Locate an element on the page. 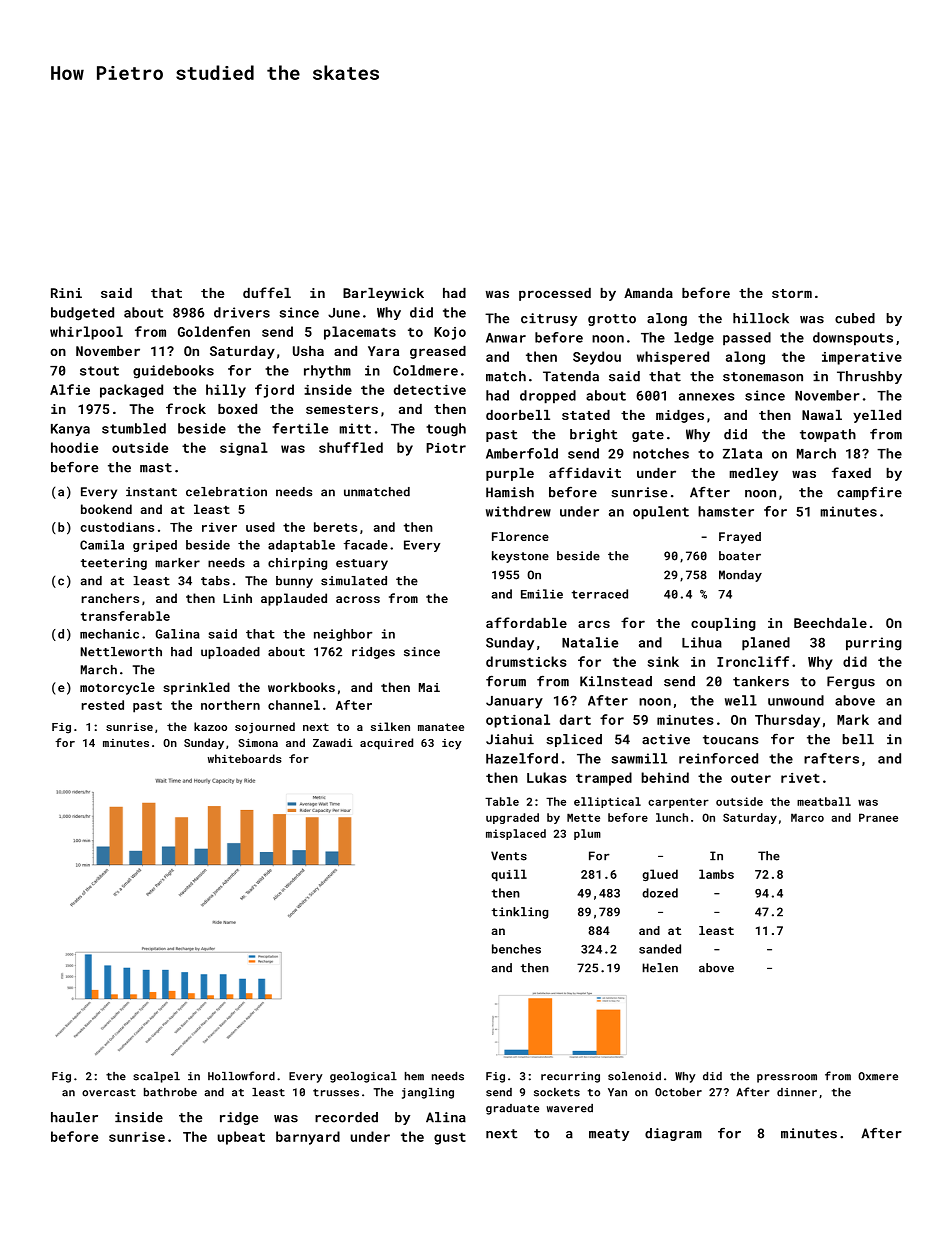 The image size is (952, 1233). instant is located at coordinates (151, 492).
